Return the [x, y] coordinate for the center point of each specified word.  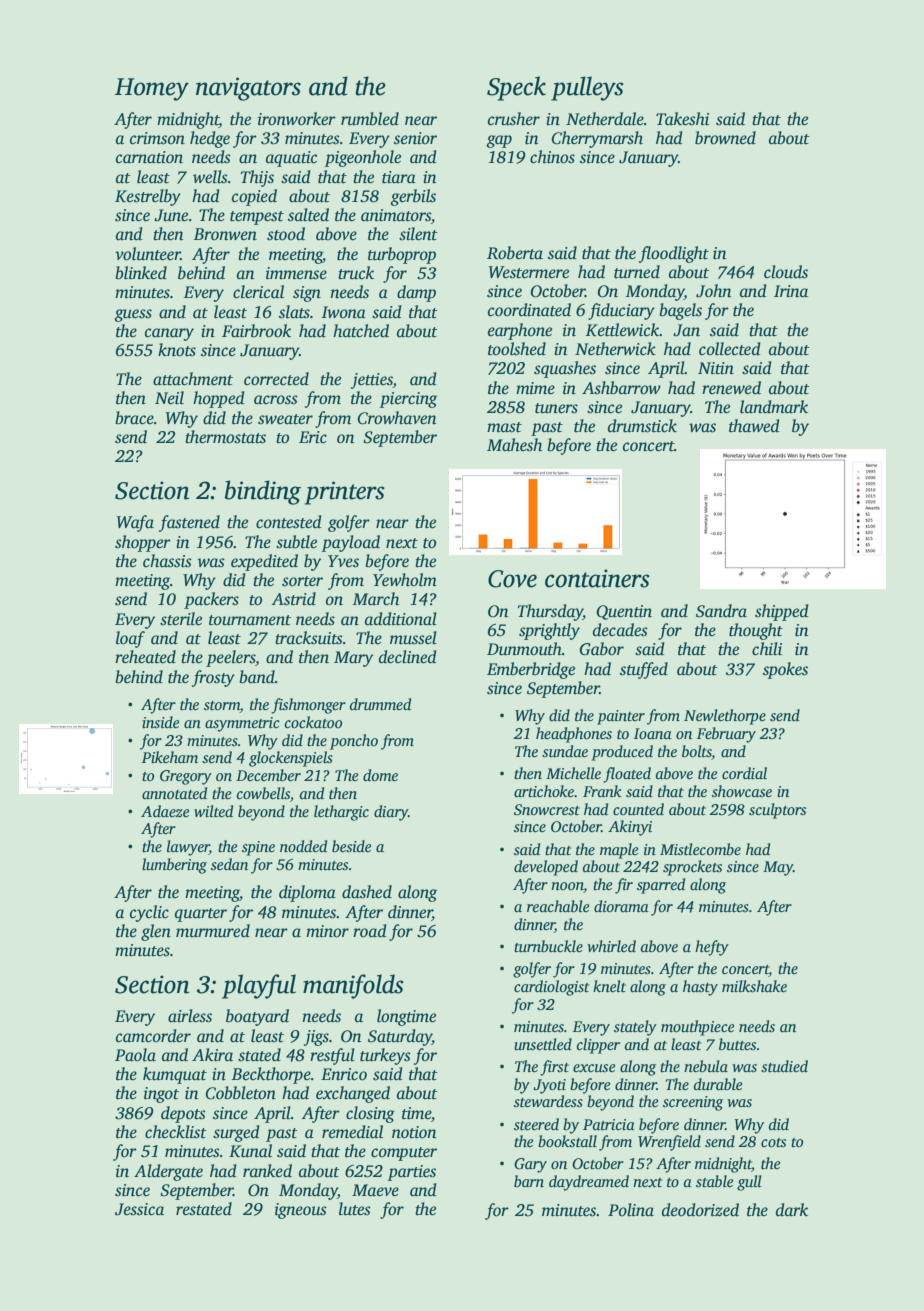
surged [236, 1133]
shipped [782, 612]
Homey [152, 89]
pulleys [587, 88]
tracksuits [309, 638]
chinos [552, 157]
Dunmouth [524, 649]
